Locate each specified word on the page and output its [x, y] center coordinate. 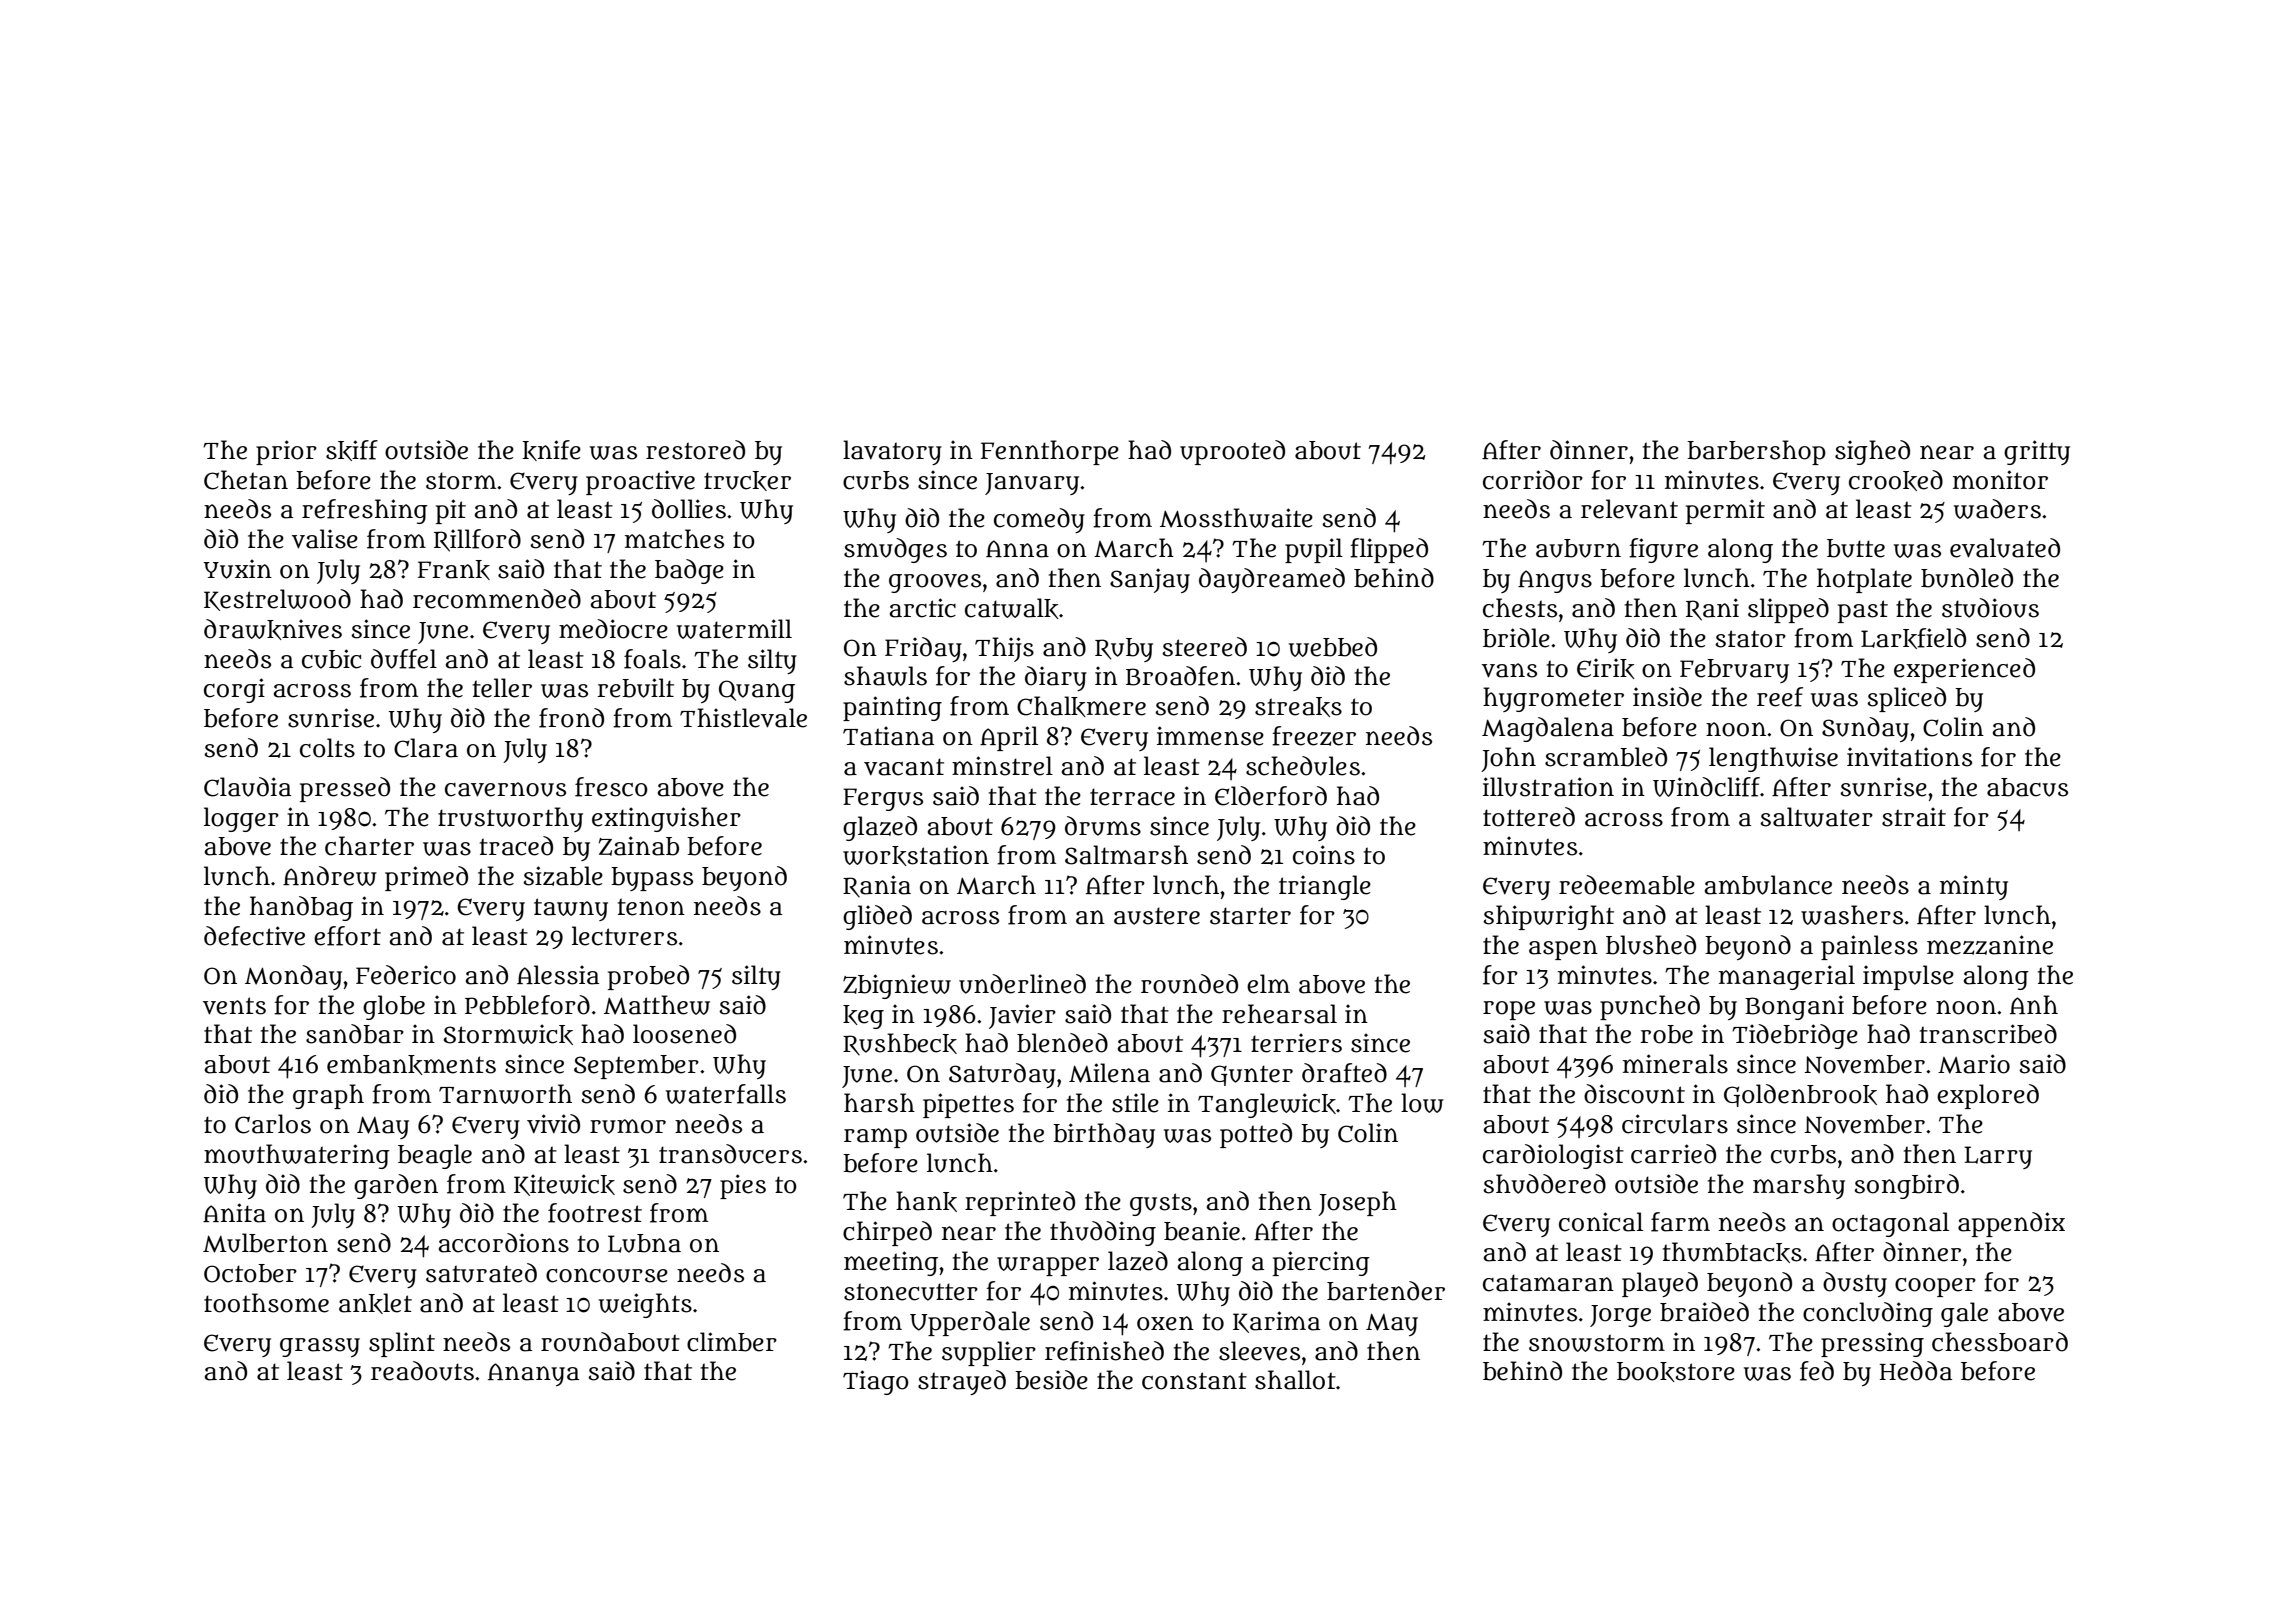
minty [1974, 887]
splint [402, 1344]
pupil [1314, 550]
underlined [1022, 984]
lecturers [624, 936]
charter [369, 846]
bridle [1516, 638]
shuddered [1544, 1184]
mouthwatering [297, 1156]
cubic [331, 659]
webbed [1333, 647]
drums [1103, 826]
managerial [1787, 977]
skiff [352, 450]
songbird [1906, 1186]
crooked [1896, 480]
